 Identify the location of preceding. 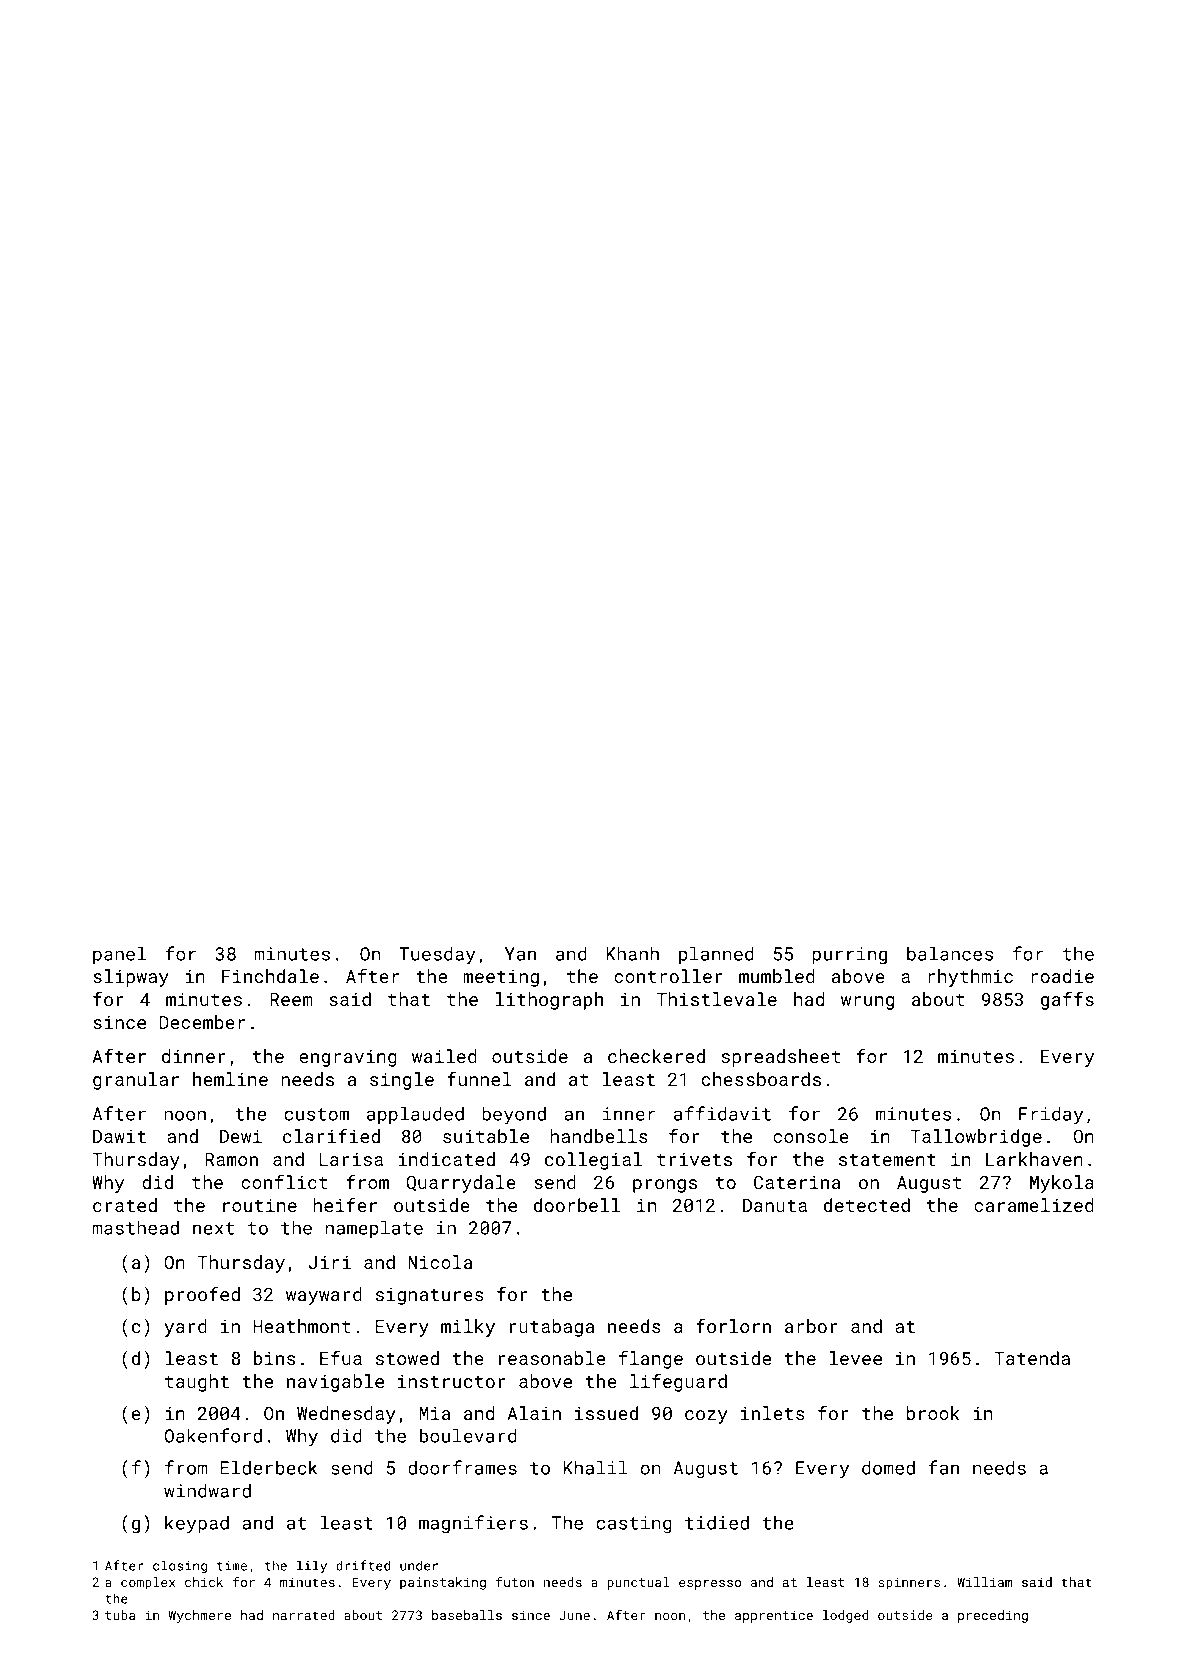
(993, 1616).
